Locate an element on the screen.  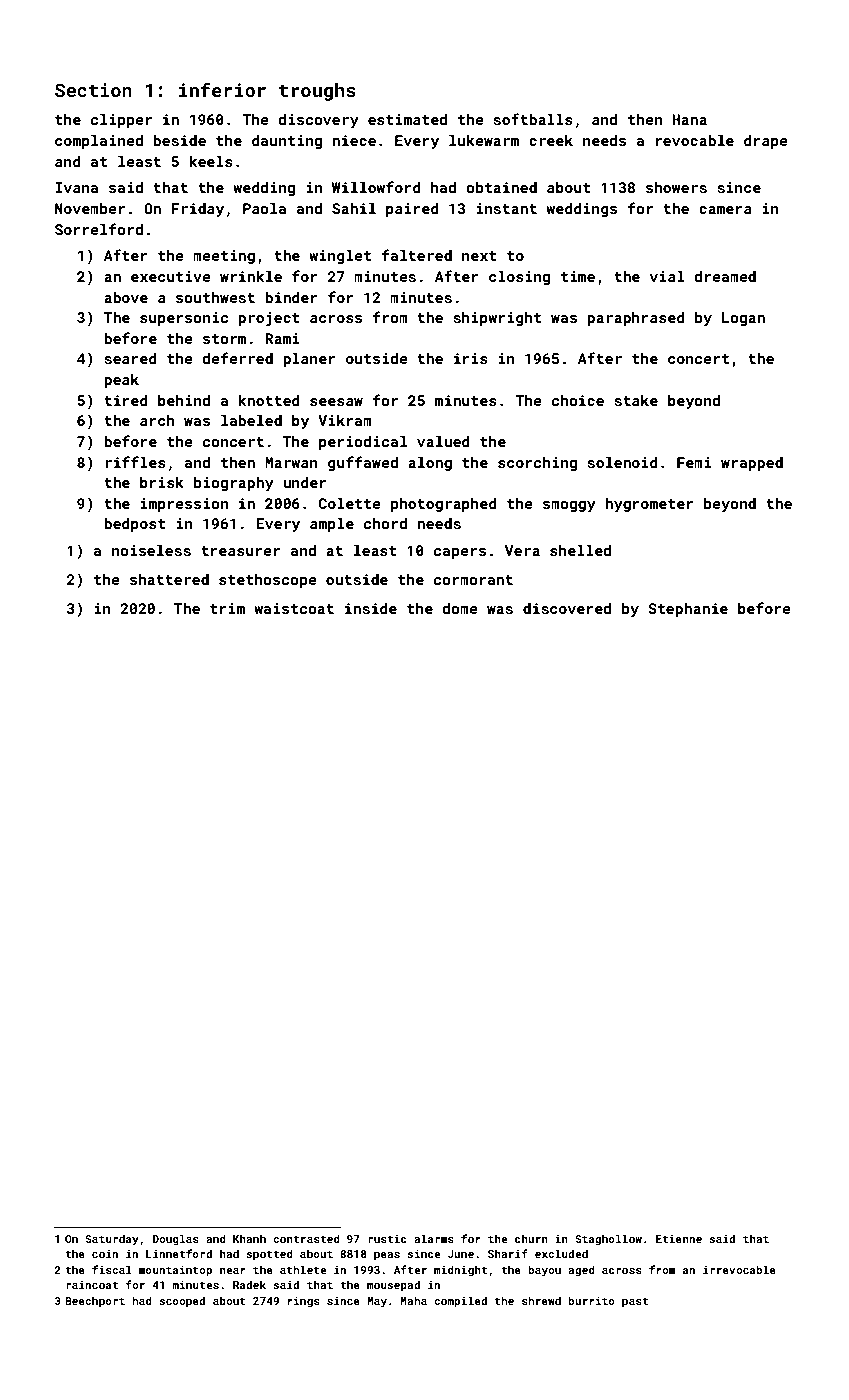
arch is located at coordinates (157, 420).
